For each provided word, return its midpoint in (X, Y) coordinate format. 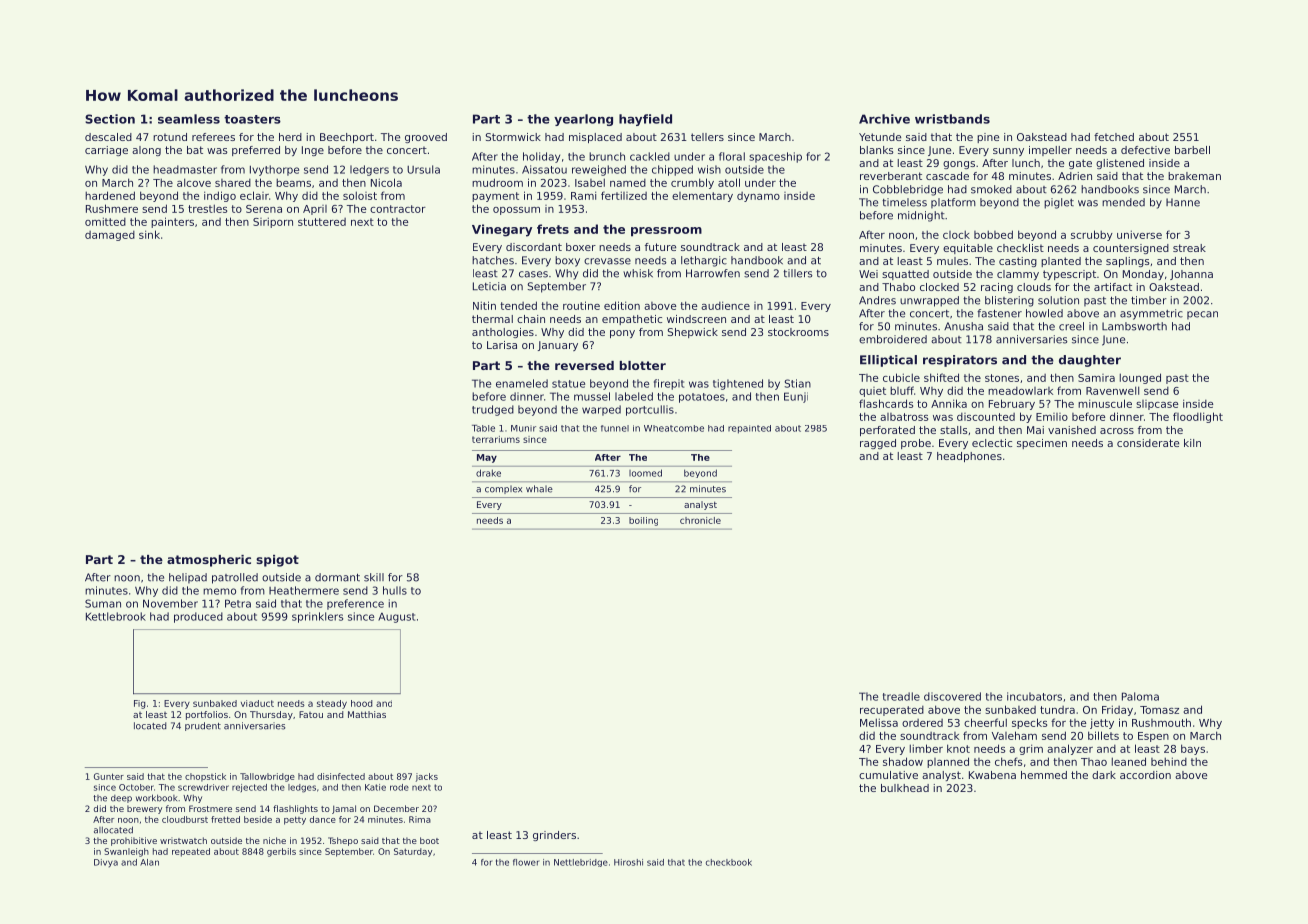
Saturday (413, 852)
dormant (337, 577)
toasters (252, 119)
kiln (1192, 443)
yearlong (583, 120)
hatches (493, 260)
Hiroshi (628, 862)
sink (149, 234)
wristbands (952, 119)
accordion (1145, 775)
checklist (1020, 248)
